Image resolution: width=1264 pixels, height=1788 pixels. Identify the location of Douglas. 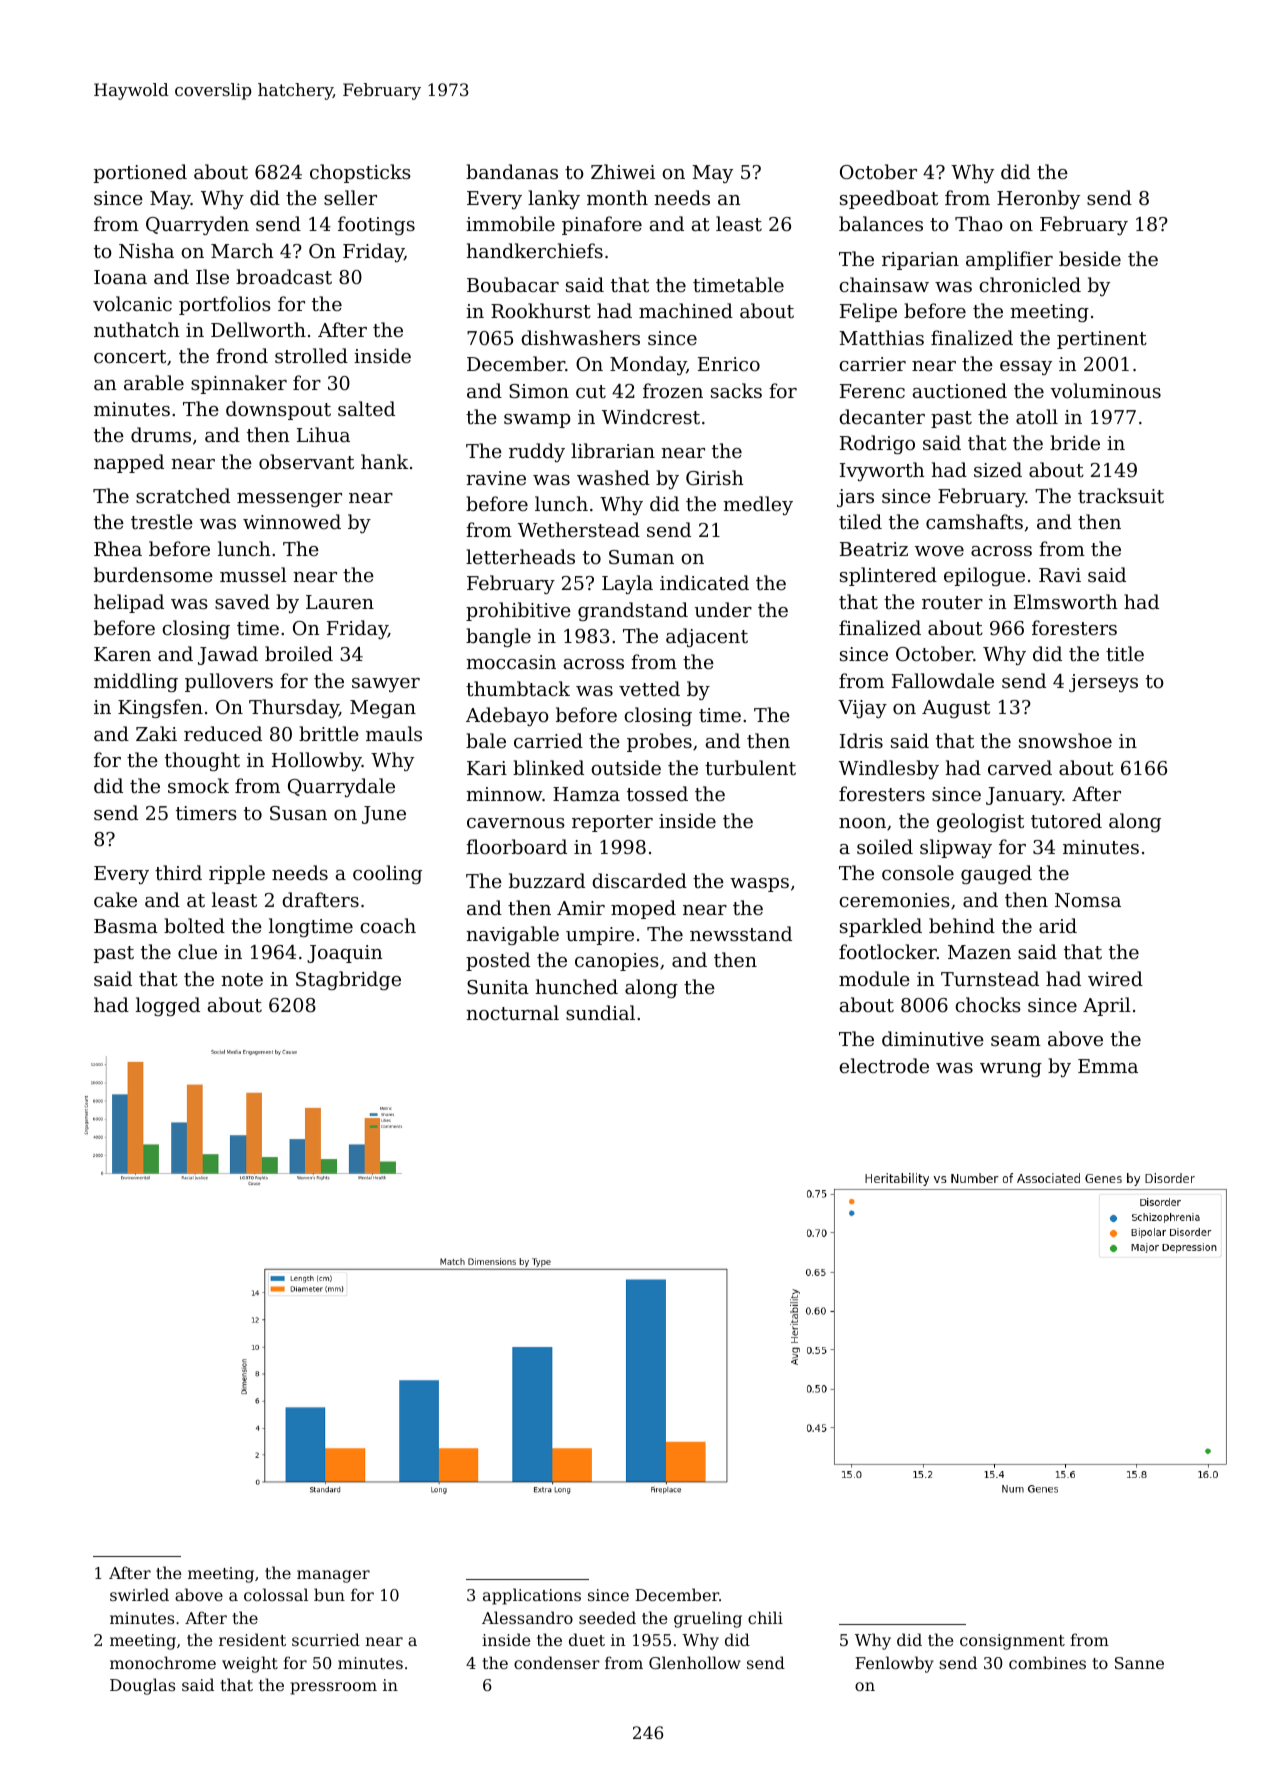
(142, 1686).
